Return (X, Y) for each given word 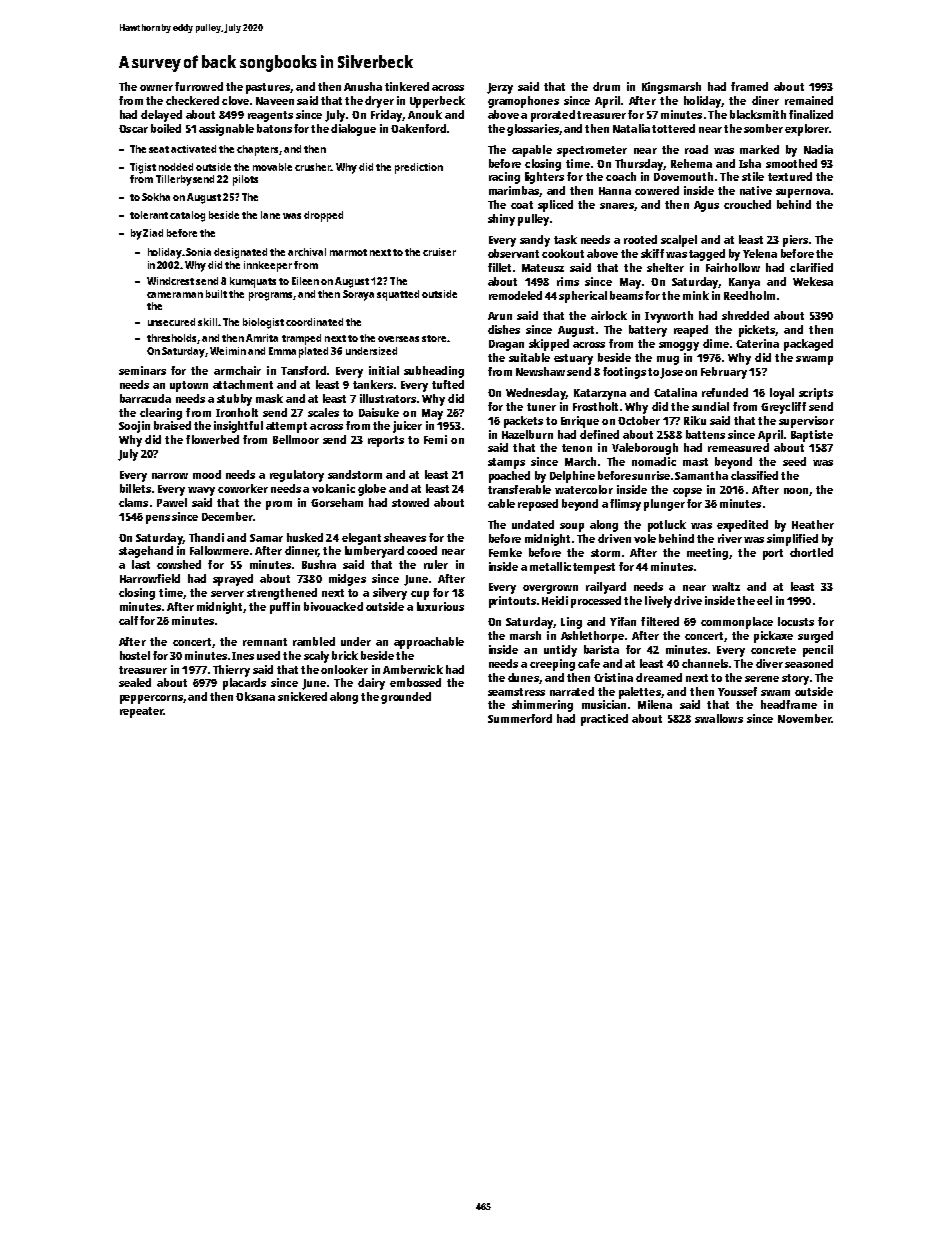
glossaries (533, 130)
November (804, 718)
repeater (141, 712)
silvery (390, 594)
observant (513, 253)
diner (765, 100)
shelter (665, 267)
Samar (266, 538)
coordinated (314, 322)
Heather (813, 524)
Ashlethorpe (592, 637)
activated (193, 149)
